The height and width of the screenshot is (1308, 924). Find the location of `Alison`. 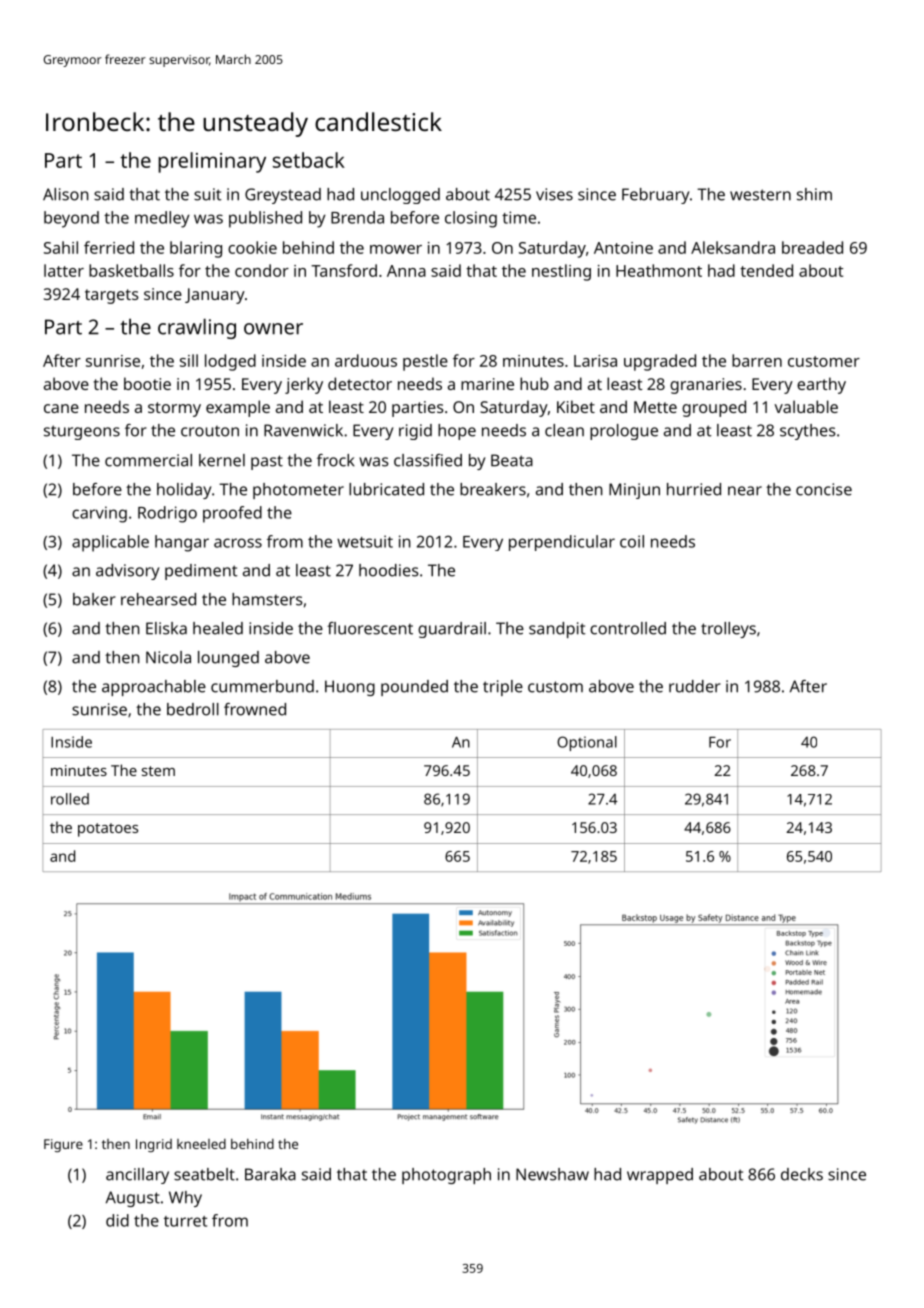

Alison is located at coordinates (66, 194).
